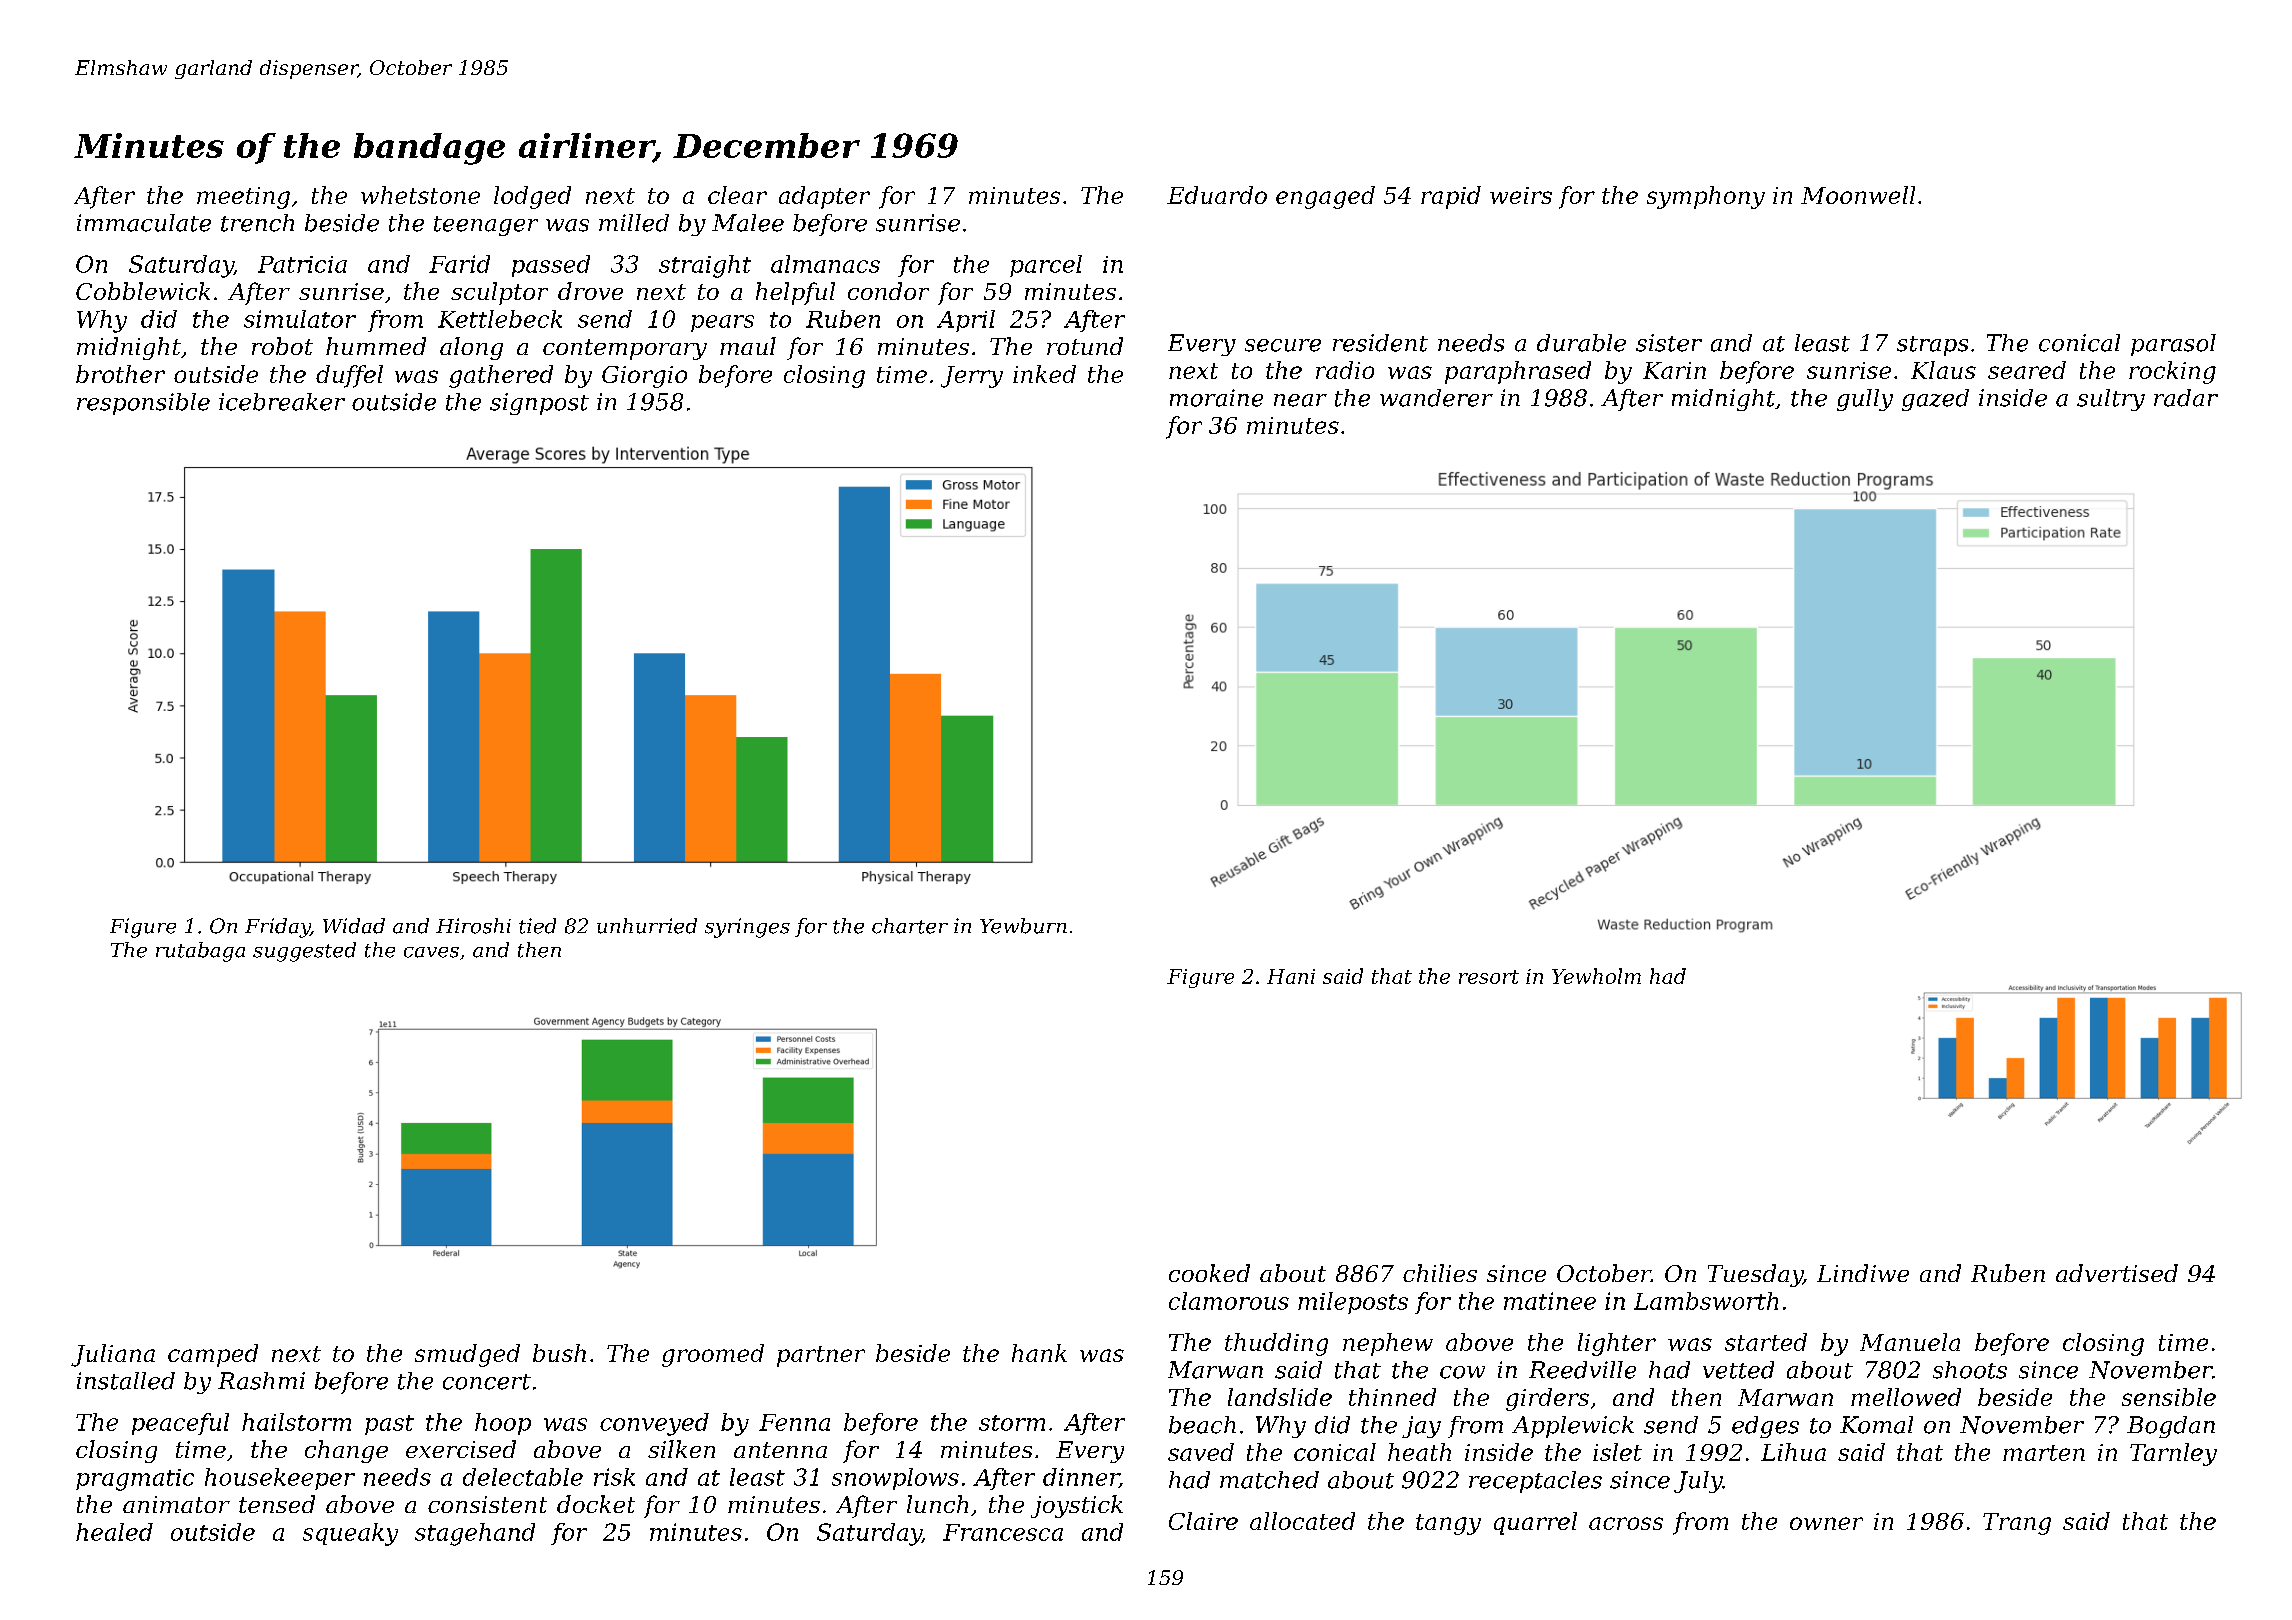 This screenshot has height=1620, width=2292. What do you see at coordinates (243, 198) in the screenshot?
I see `meeting` at bounding box center [243, 198].
